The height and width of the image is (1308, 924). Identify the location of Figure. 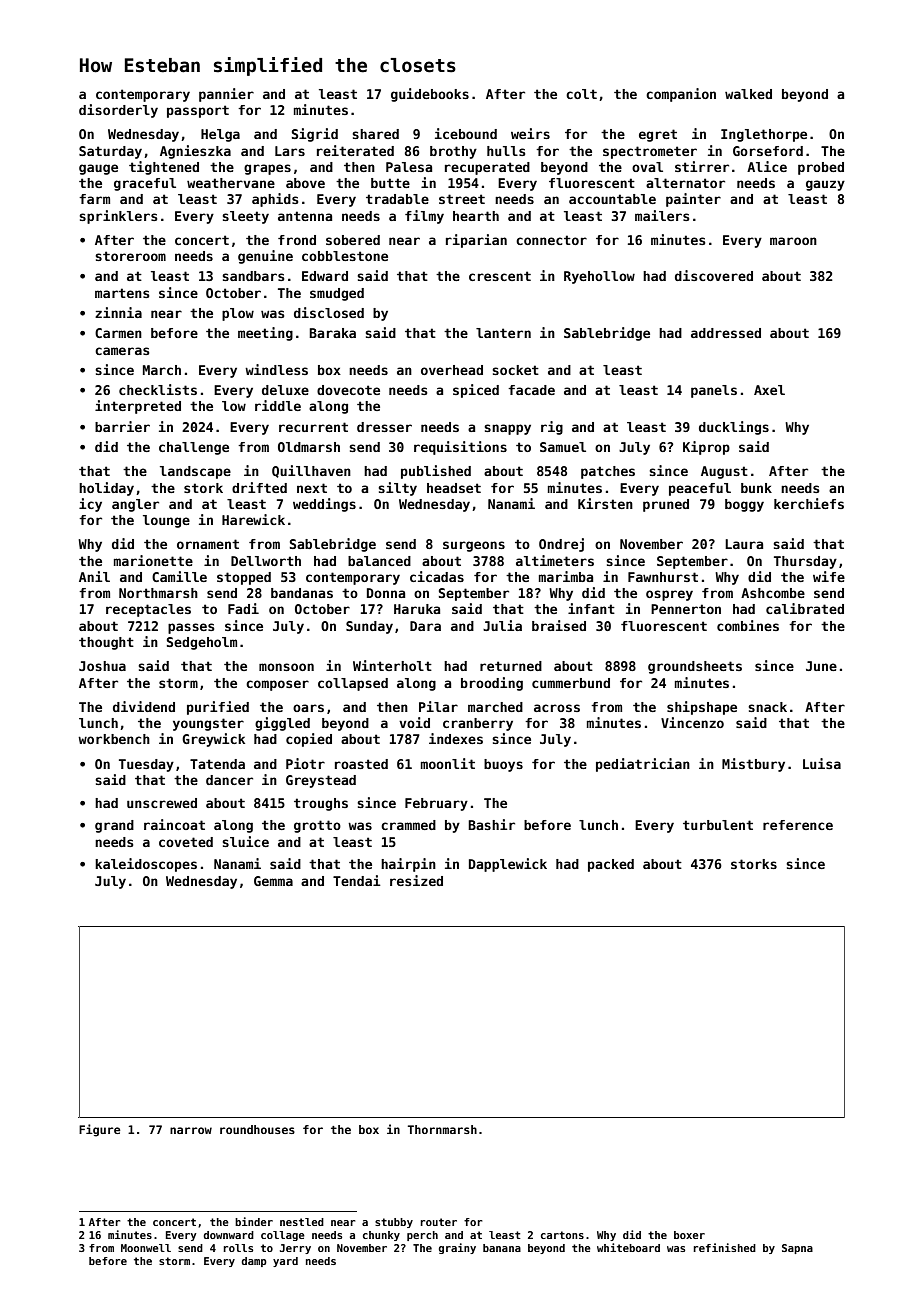
(100, 1130).
